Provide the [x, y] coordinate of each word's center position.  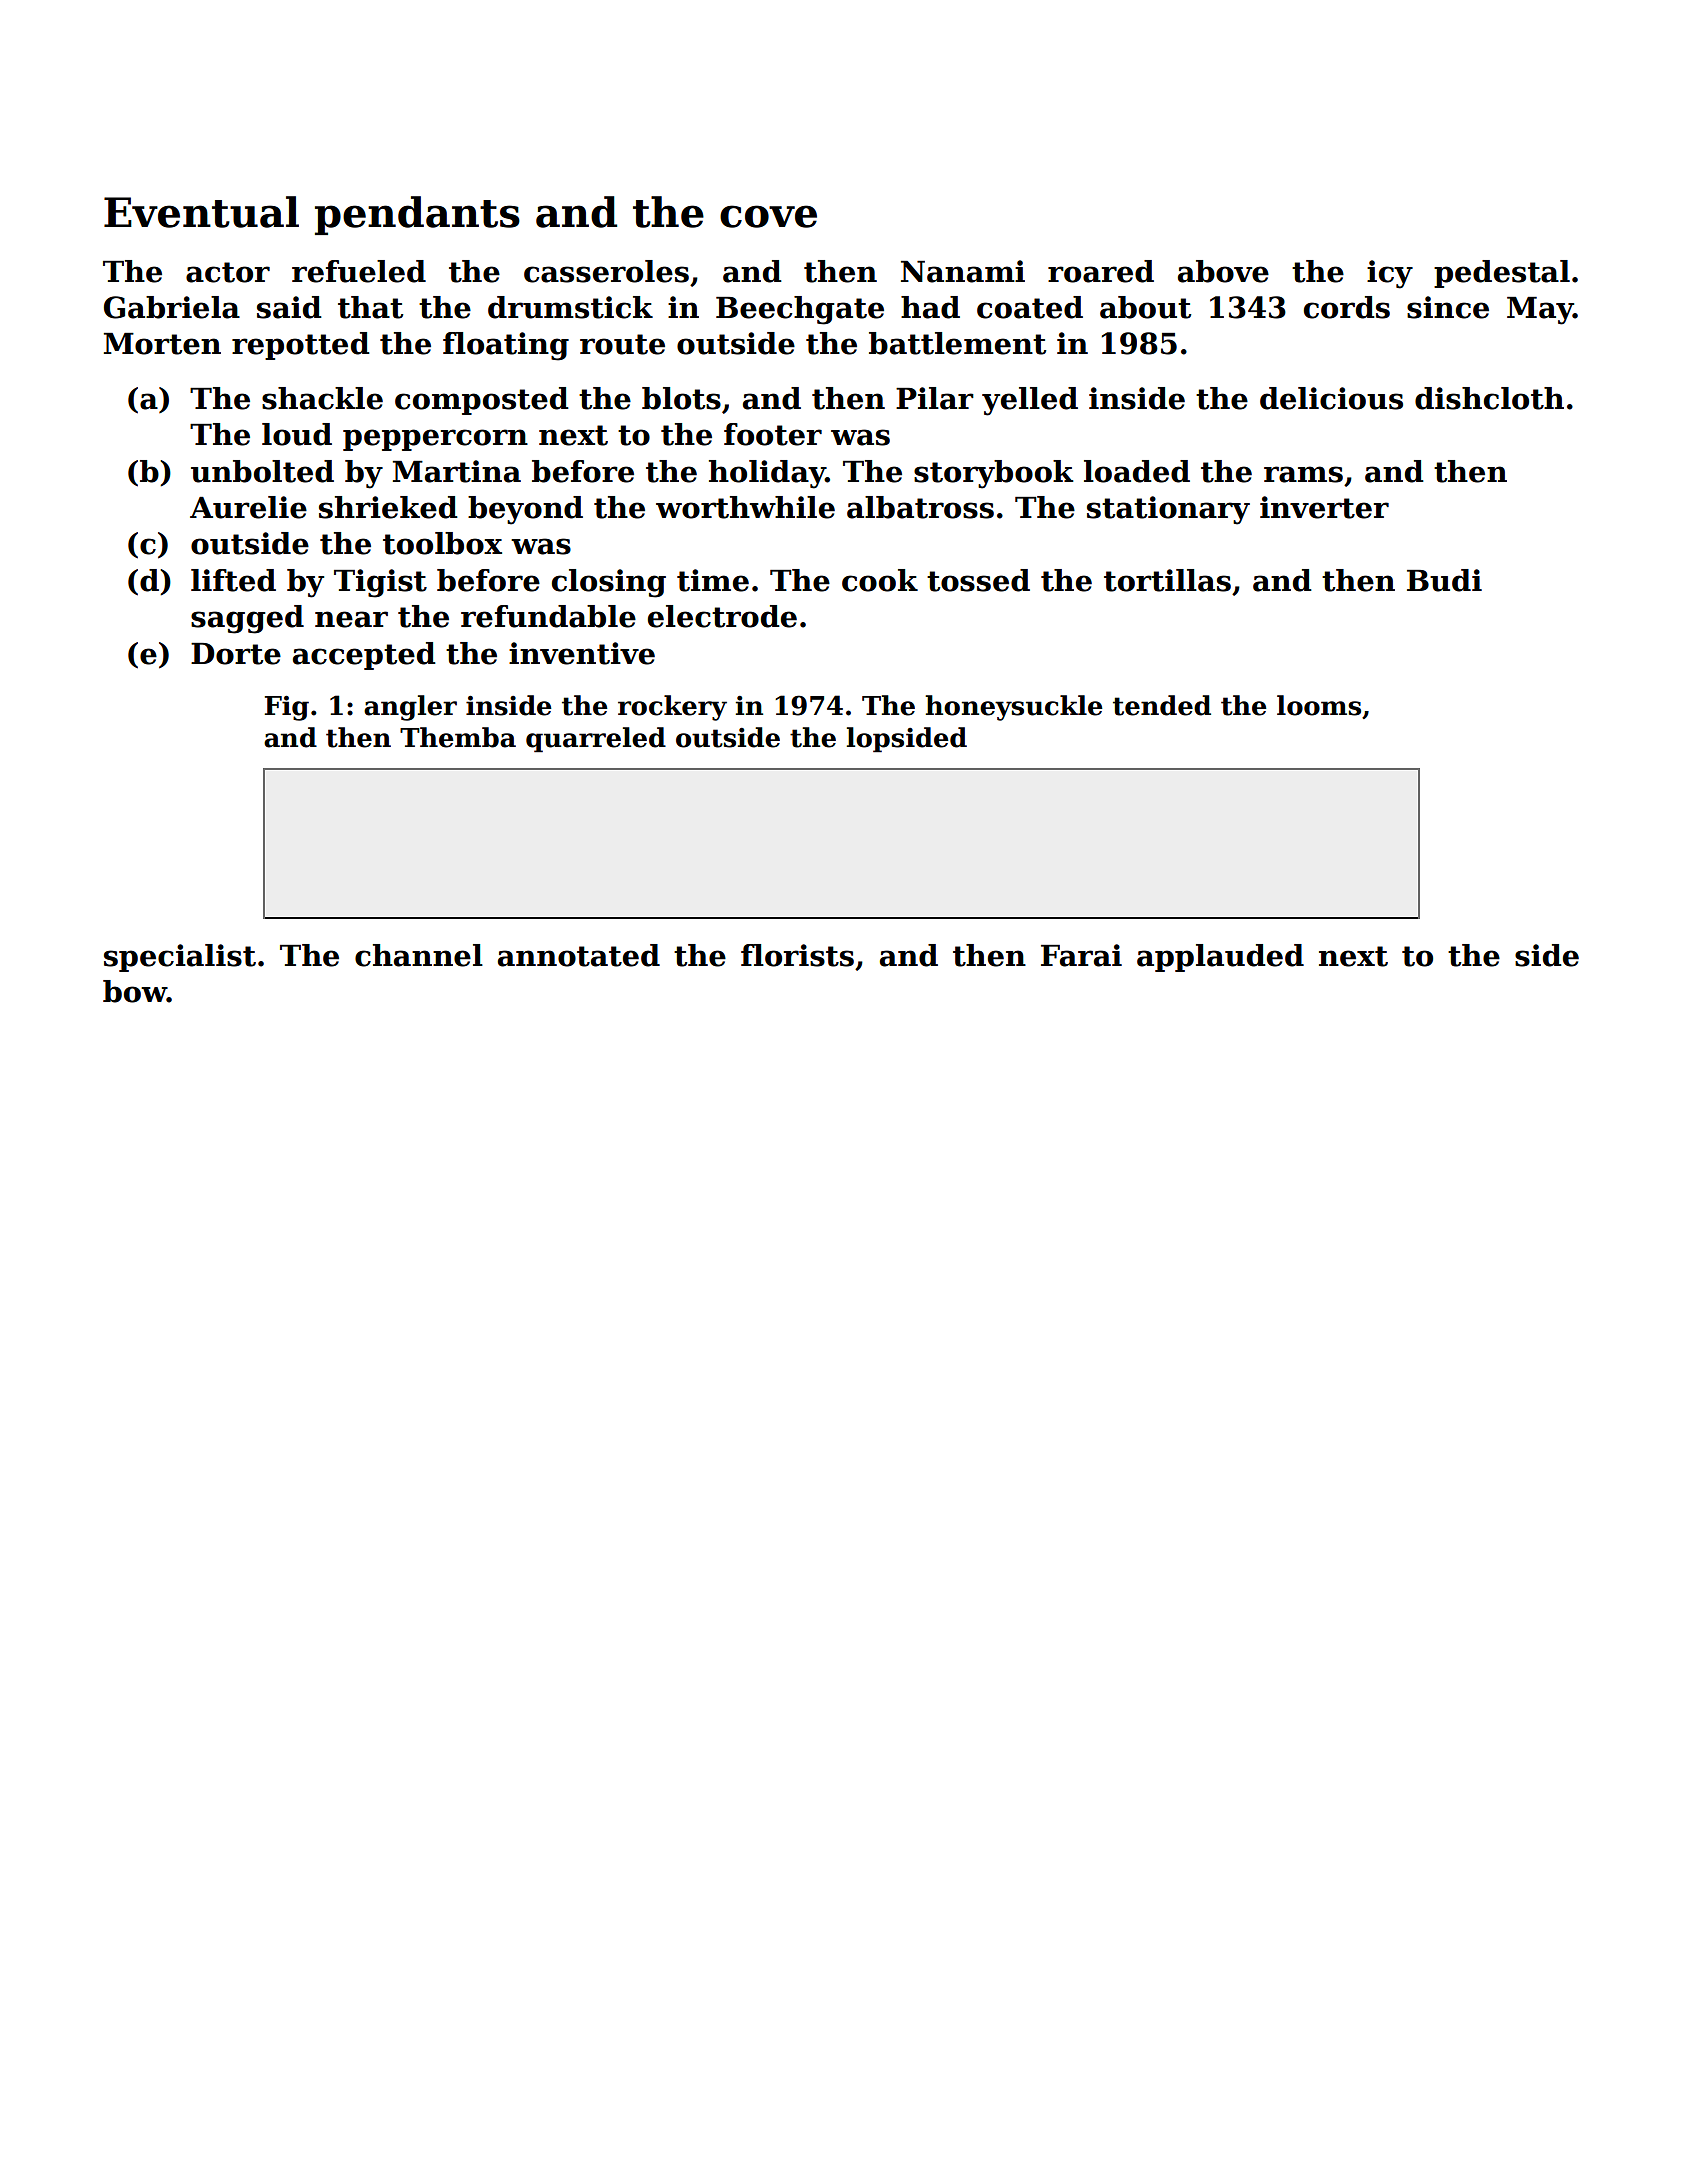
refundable [548, 616]
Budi [1444, 580]
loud [297, 434]
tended [1162, 705]
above [1223, 271]
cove [768, 216]
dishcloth [1489, 398]
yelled [1030, 401]
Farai [1081, 955]
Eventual [201, 212]
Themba [458, 737]
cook [880, 580]
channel [419, 955]
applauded [1220, 958]
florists [797, 955]
